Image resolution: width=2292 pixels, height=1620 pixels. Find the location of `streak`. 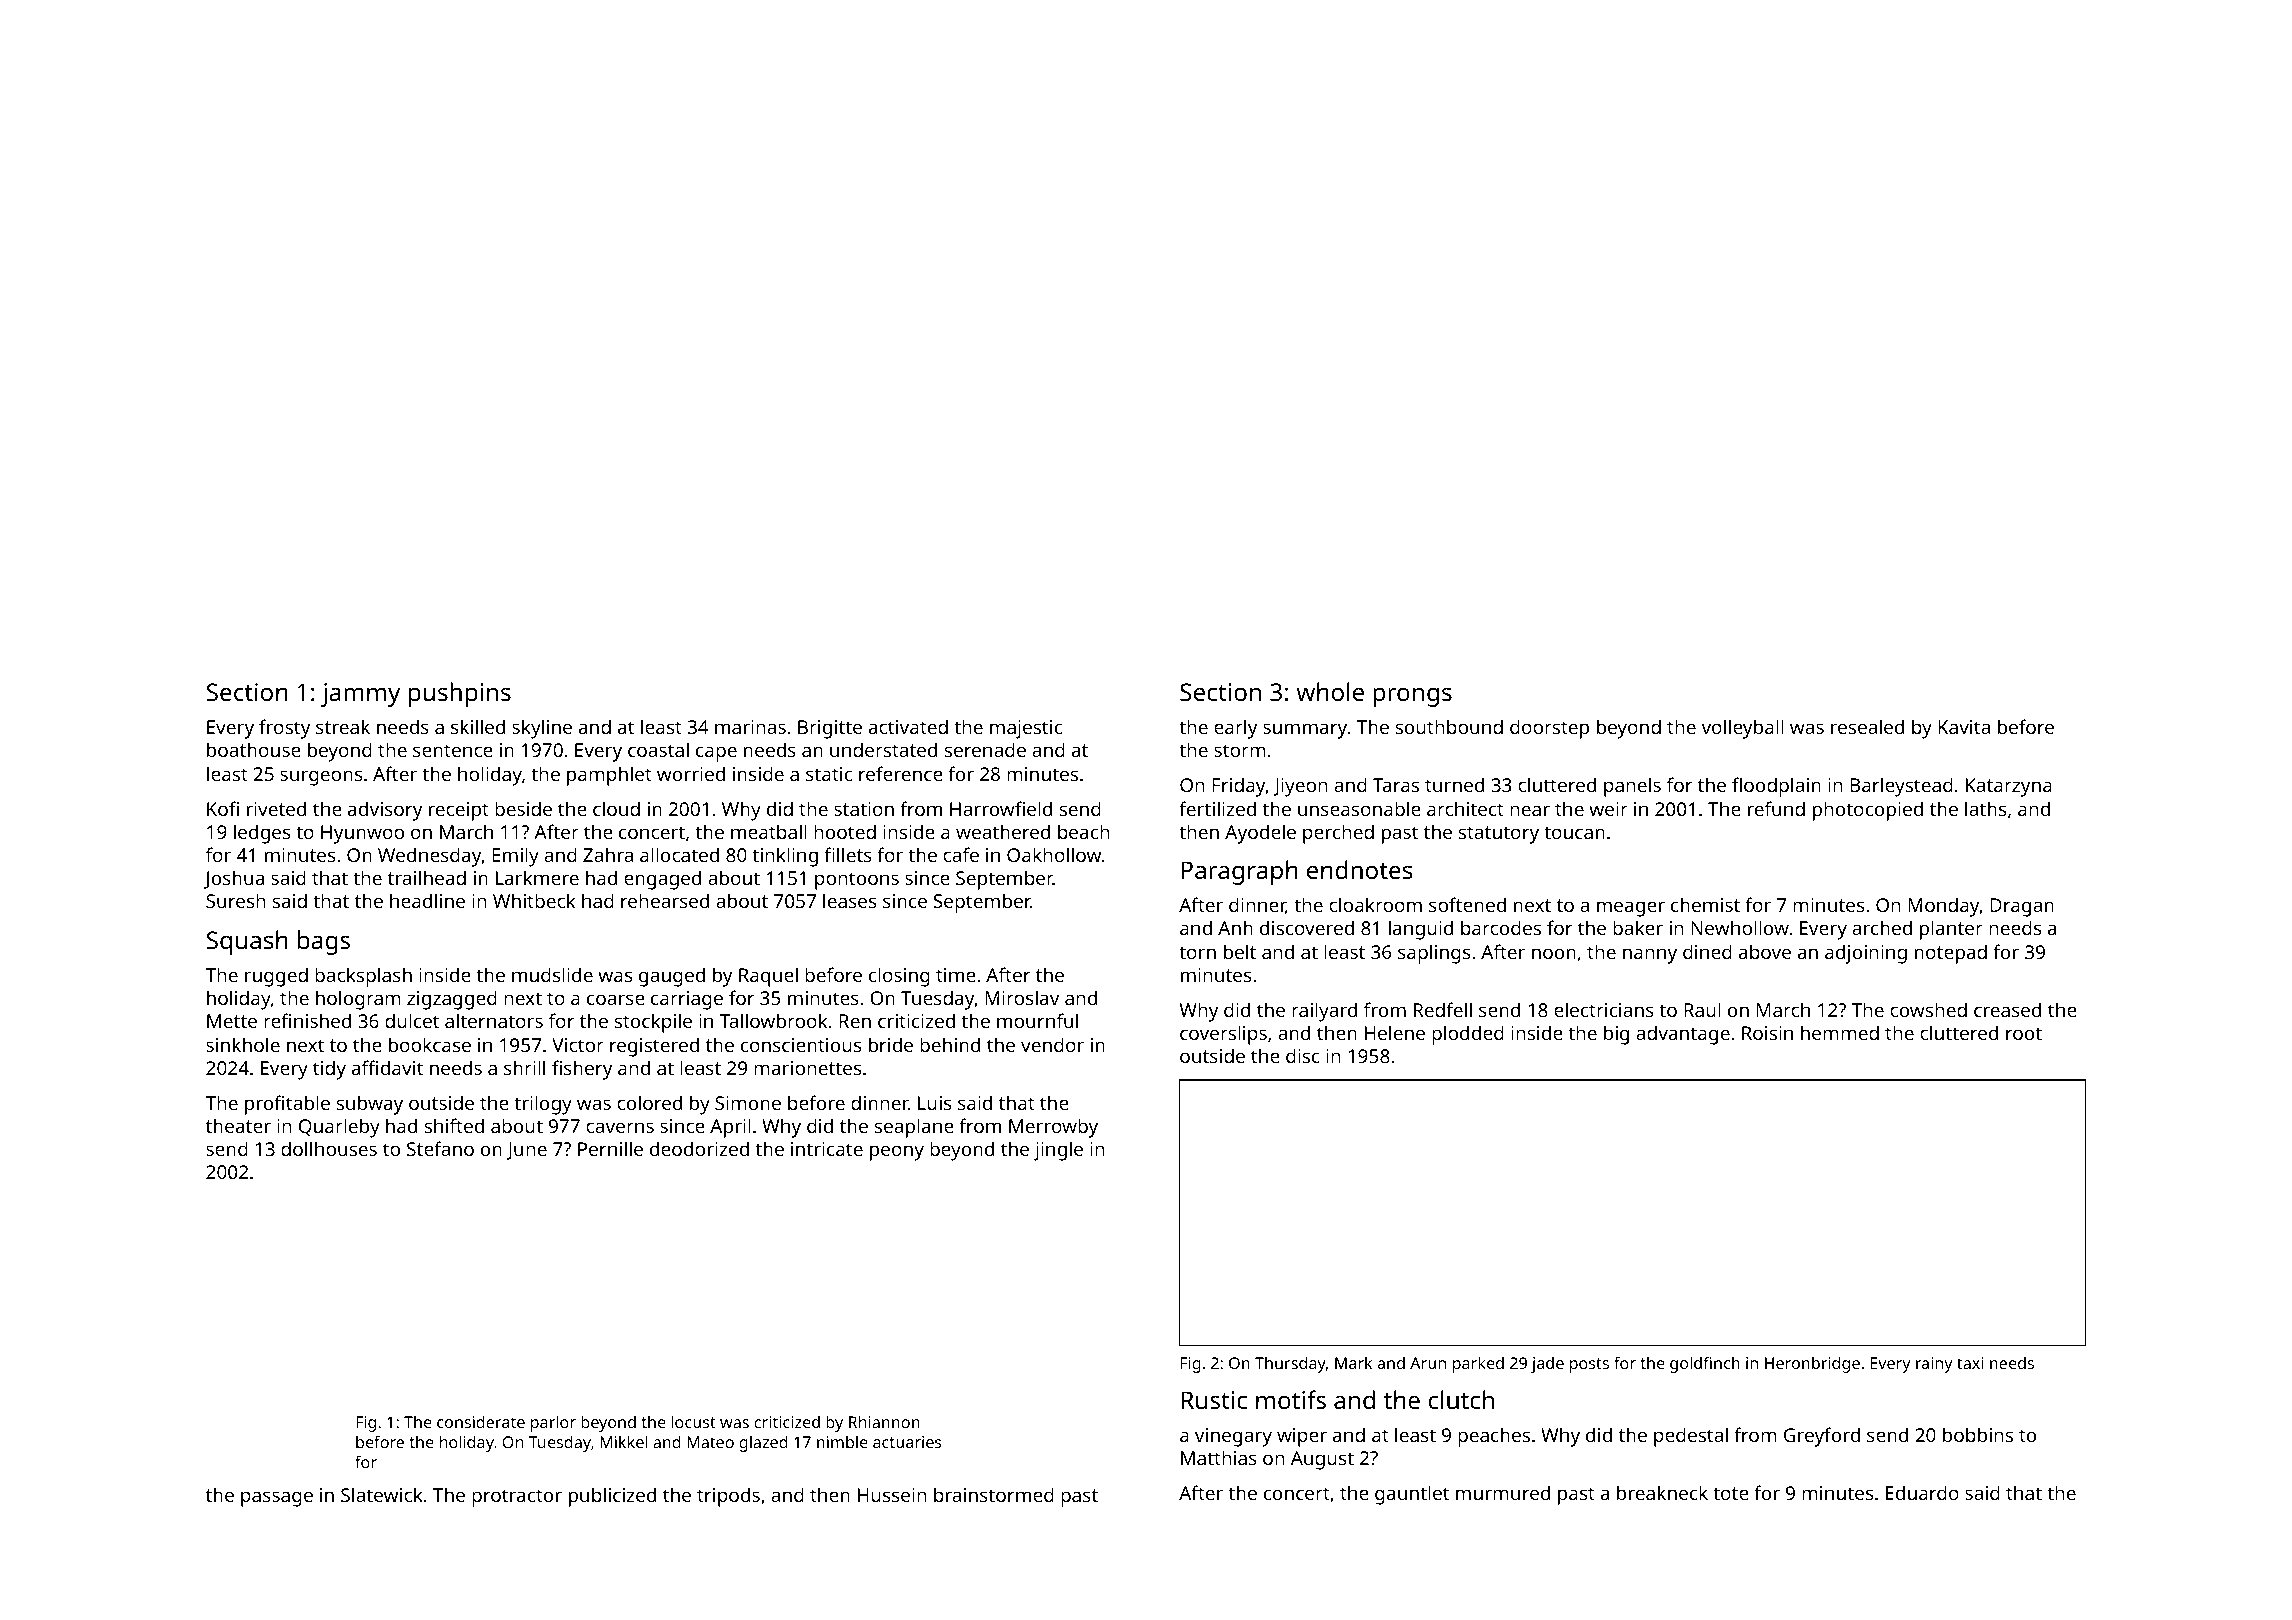

streak is located at coordinates (343, 726).
